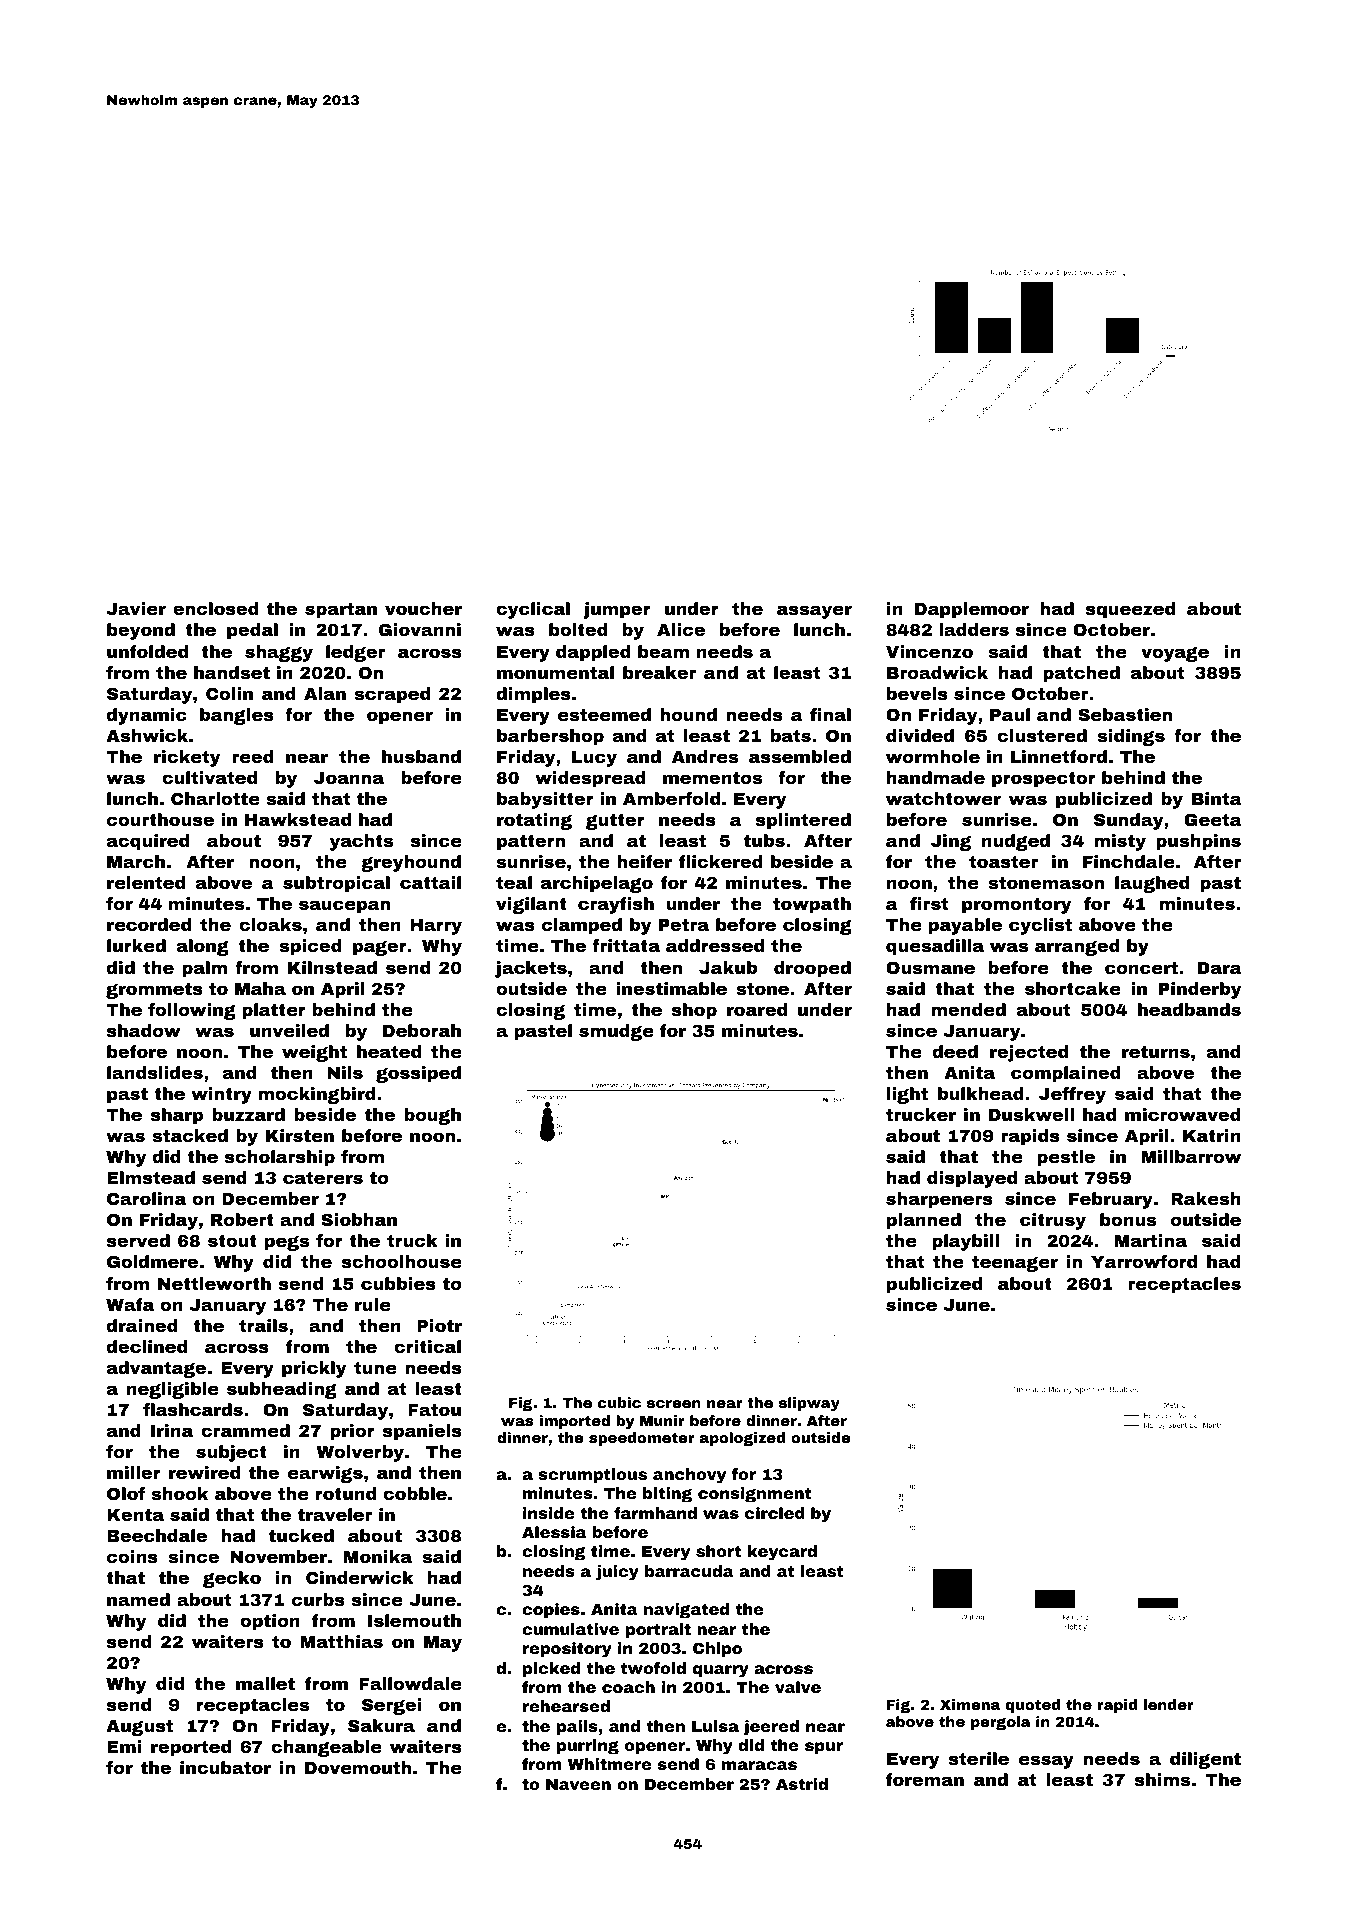 The width and height of the screenshot is (1348, 1907). What do you see at coordinates (1206, 1198) in the screenshot?
I see `Rakesh` at bounding box center [1206, 1198].
